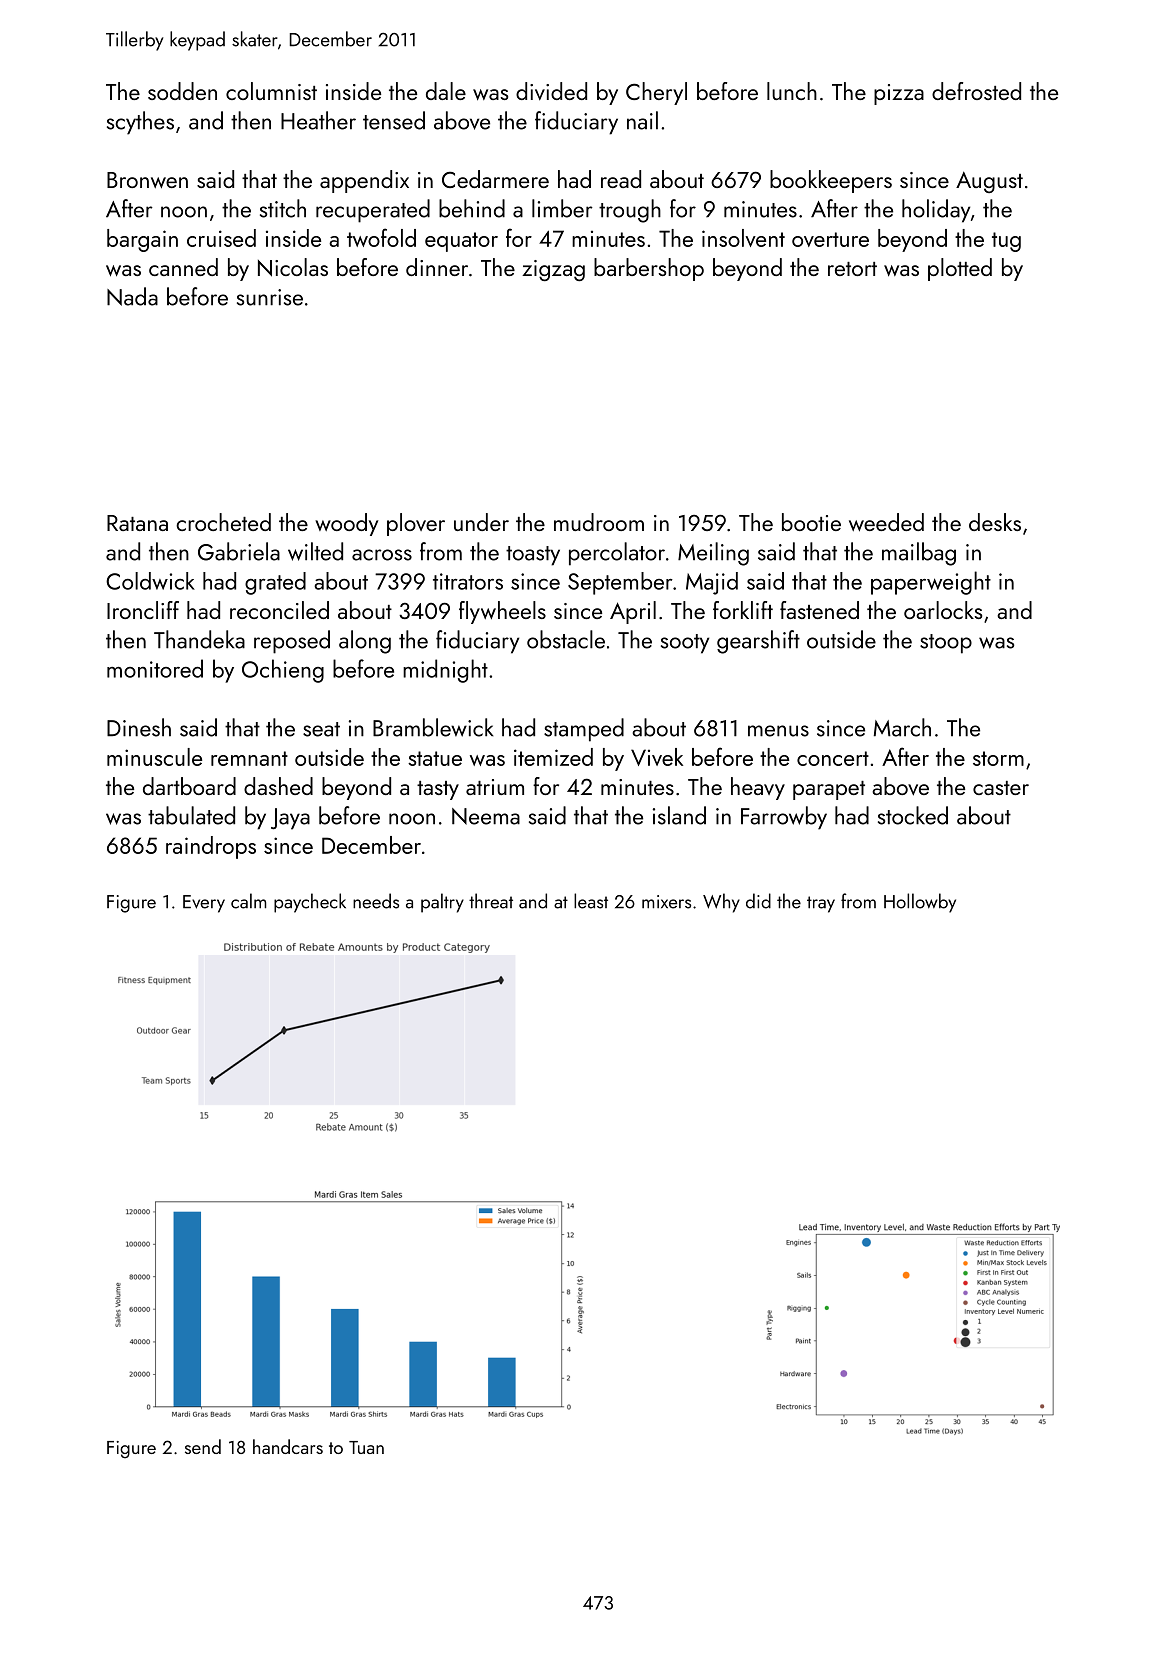 This page has height=1654, width=1165. What do you see at coordinates (1006, 242) in the page?
I see `tug` at bounding box center [1006, 242].
